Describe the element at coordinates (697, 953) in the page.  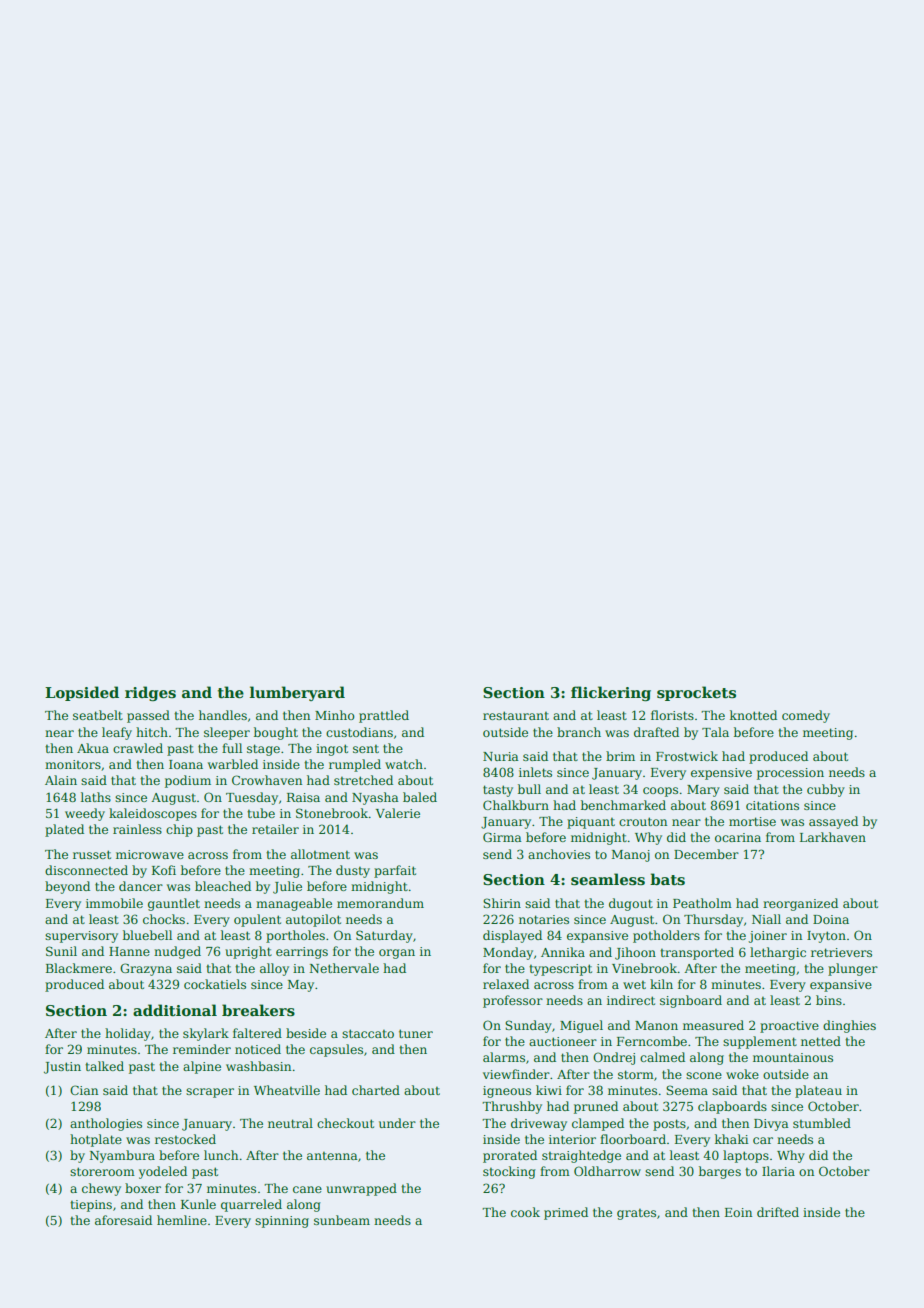
I see `transported` at that location.
